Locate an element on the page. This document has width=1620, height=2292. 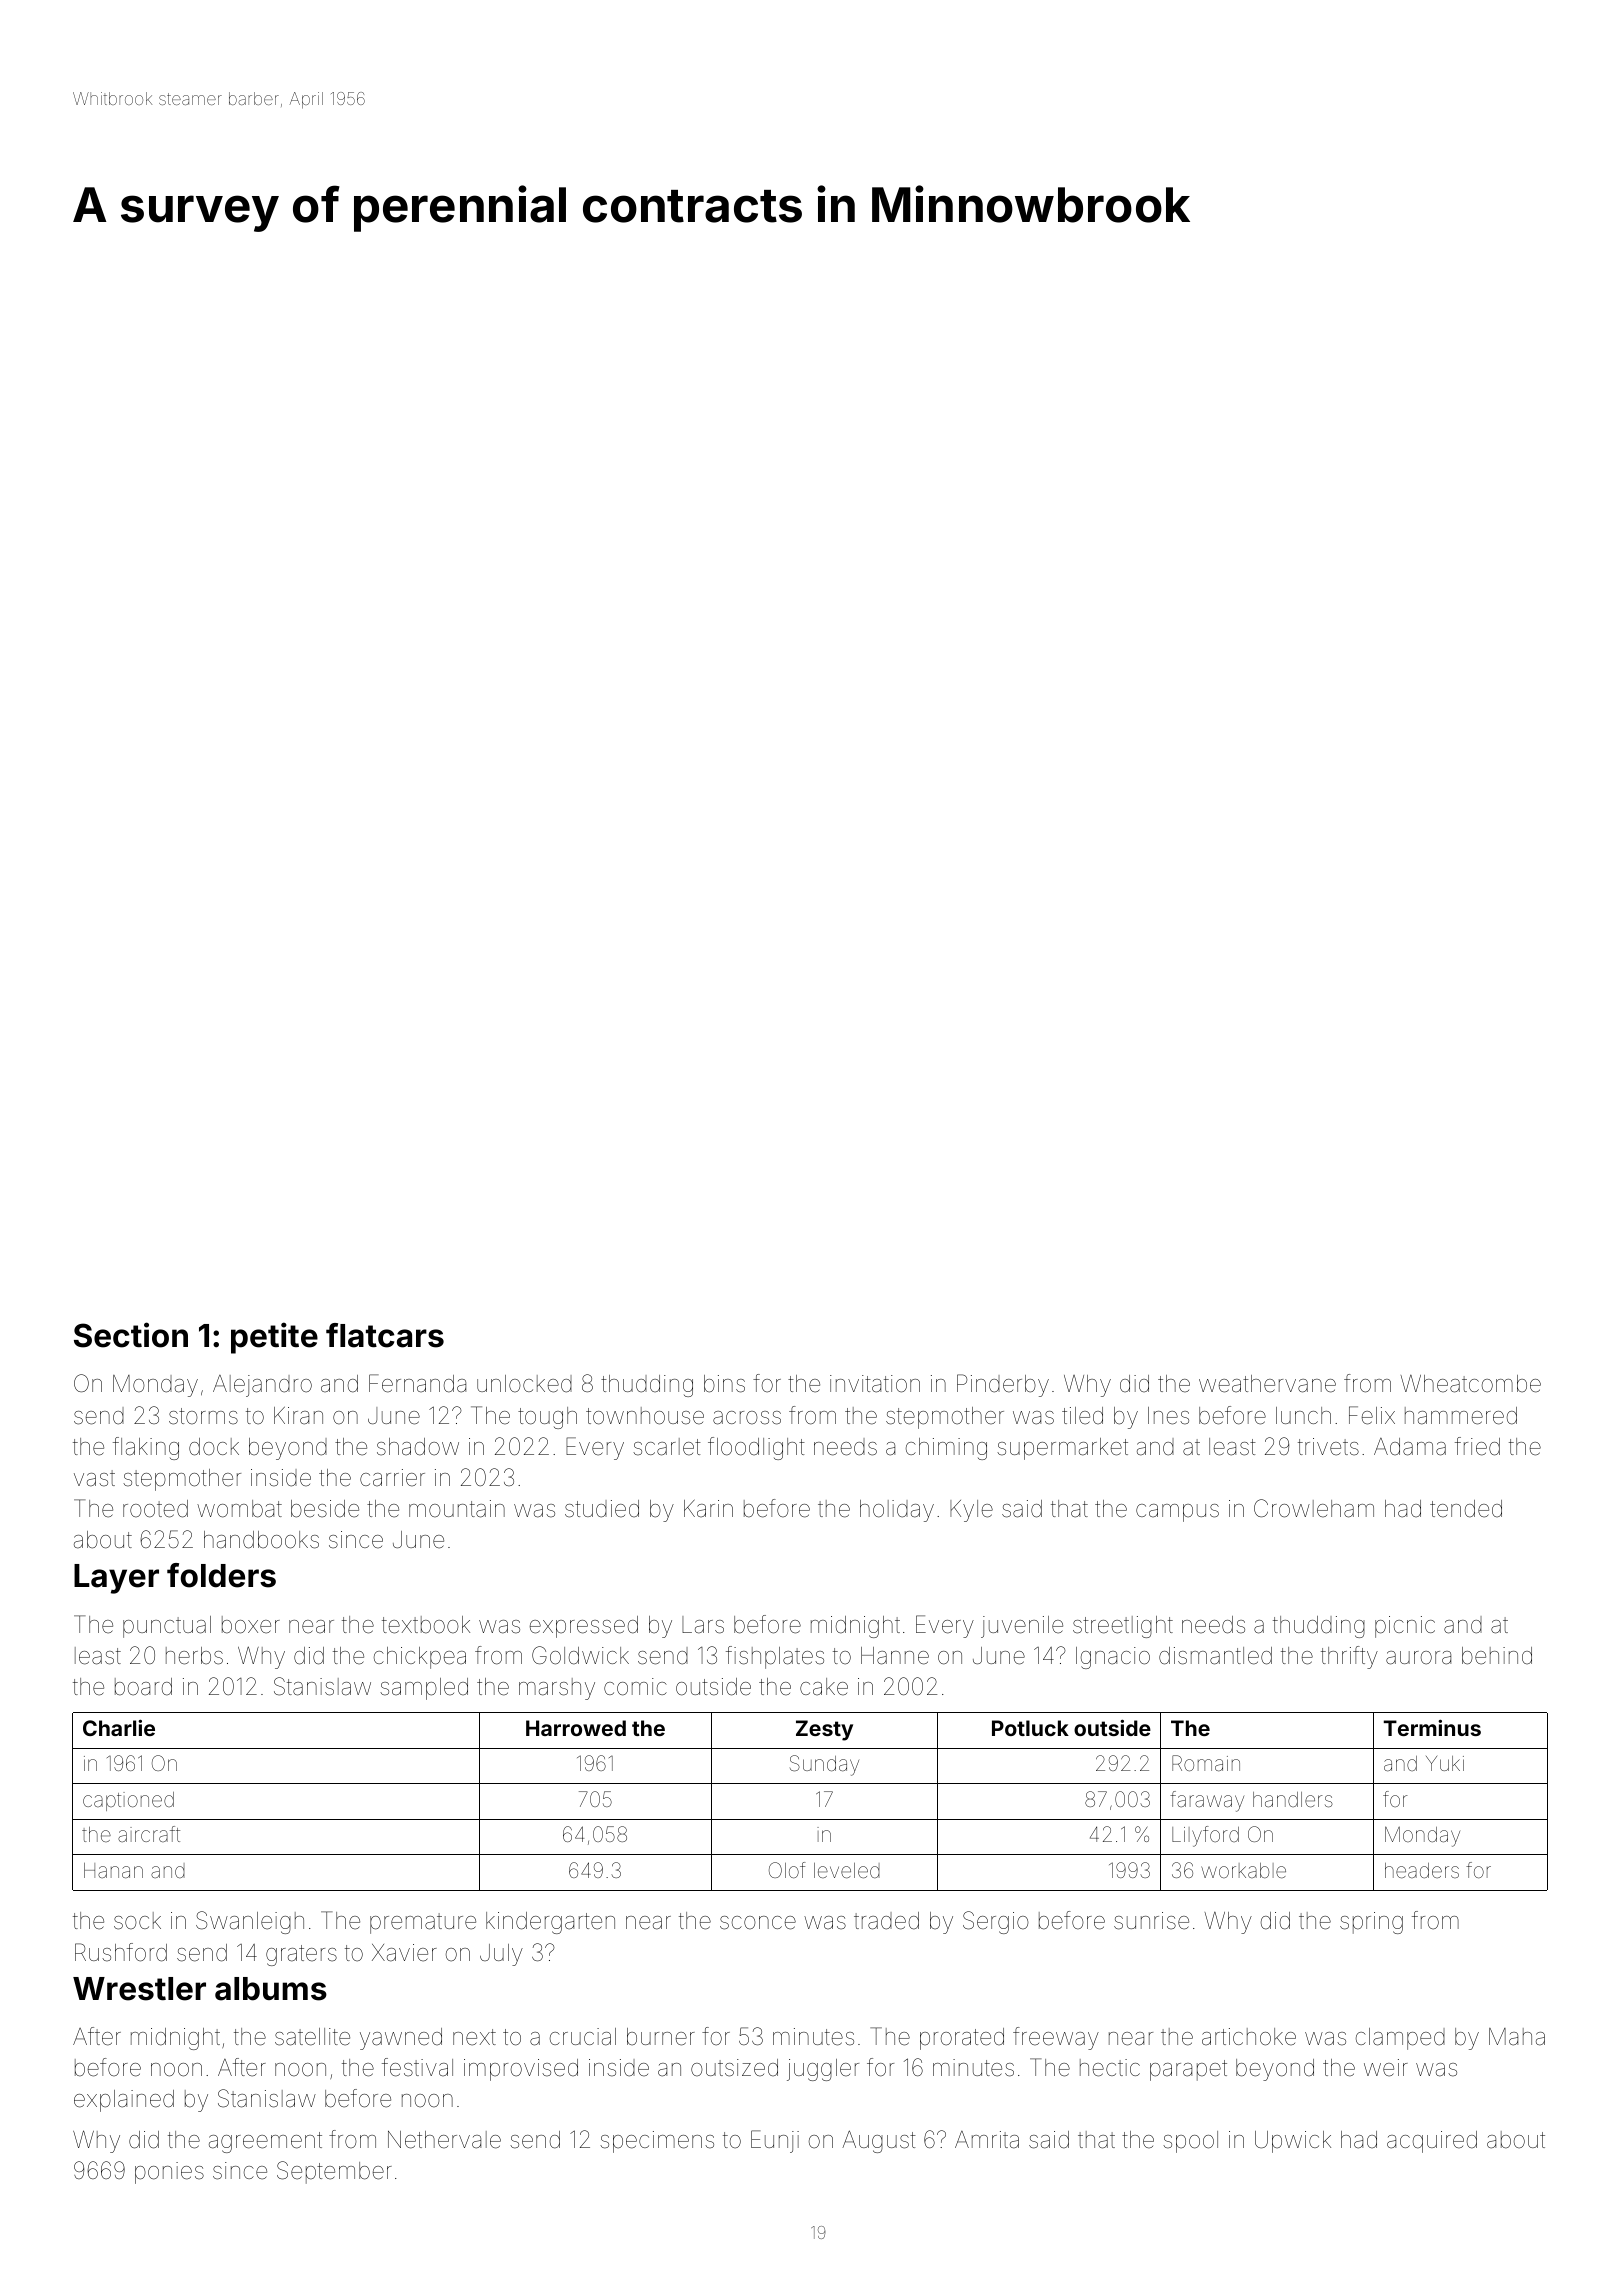
Section is located at coordinates (131, 1335).
